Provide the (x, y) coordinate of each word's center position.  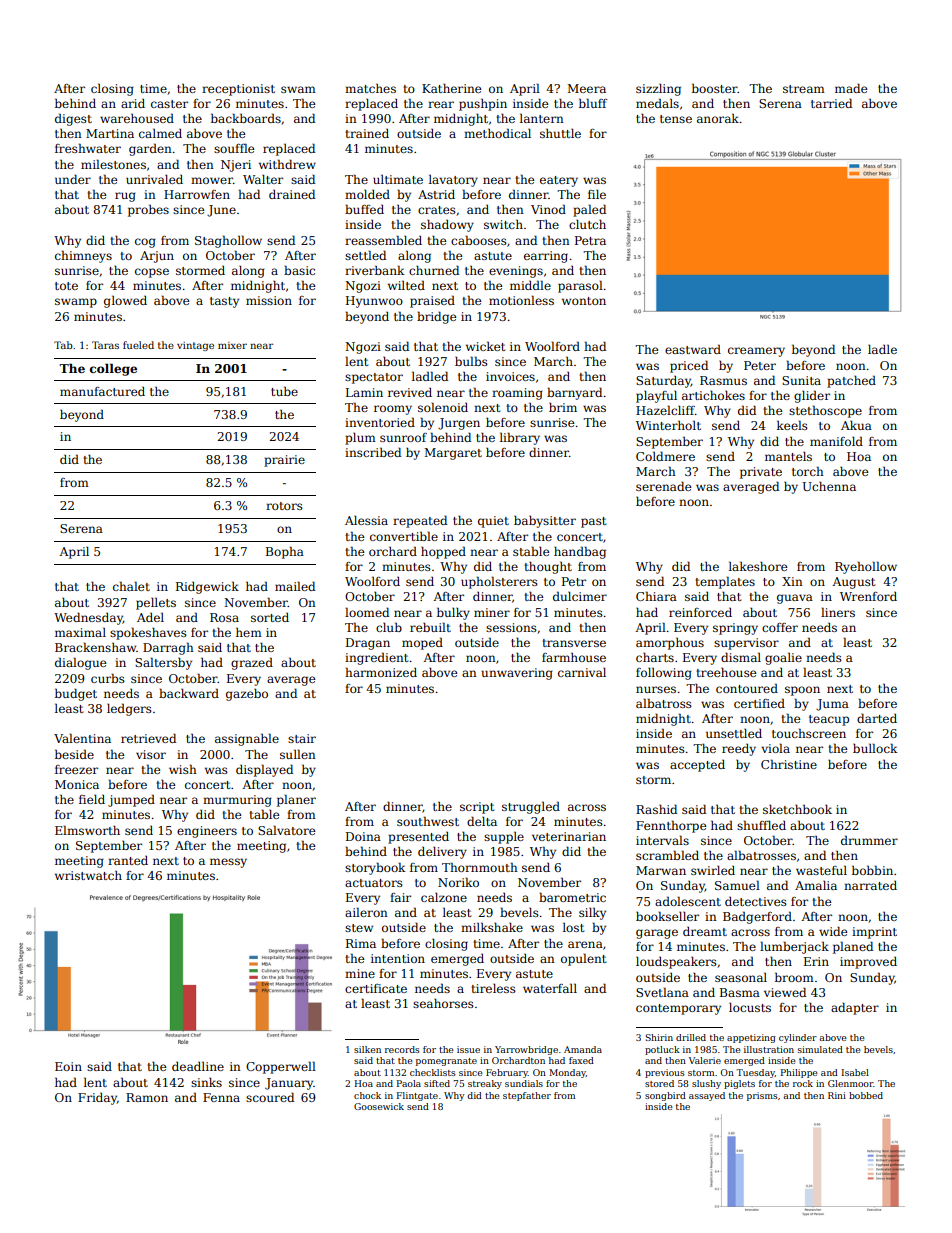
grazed (252, 663)
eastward (693, 349)
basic (299, 270)
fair (400, 897)
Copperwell (281, 1067)
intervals (662, 840)
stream (804, 89)
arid (133, 103)
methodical (497, 133)
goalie (783, 658)
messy (228, 863)
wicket (485, 346)
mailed (295, 586)
